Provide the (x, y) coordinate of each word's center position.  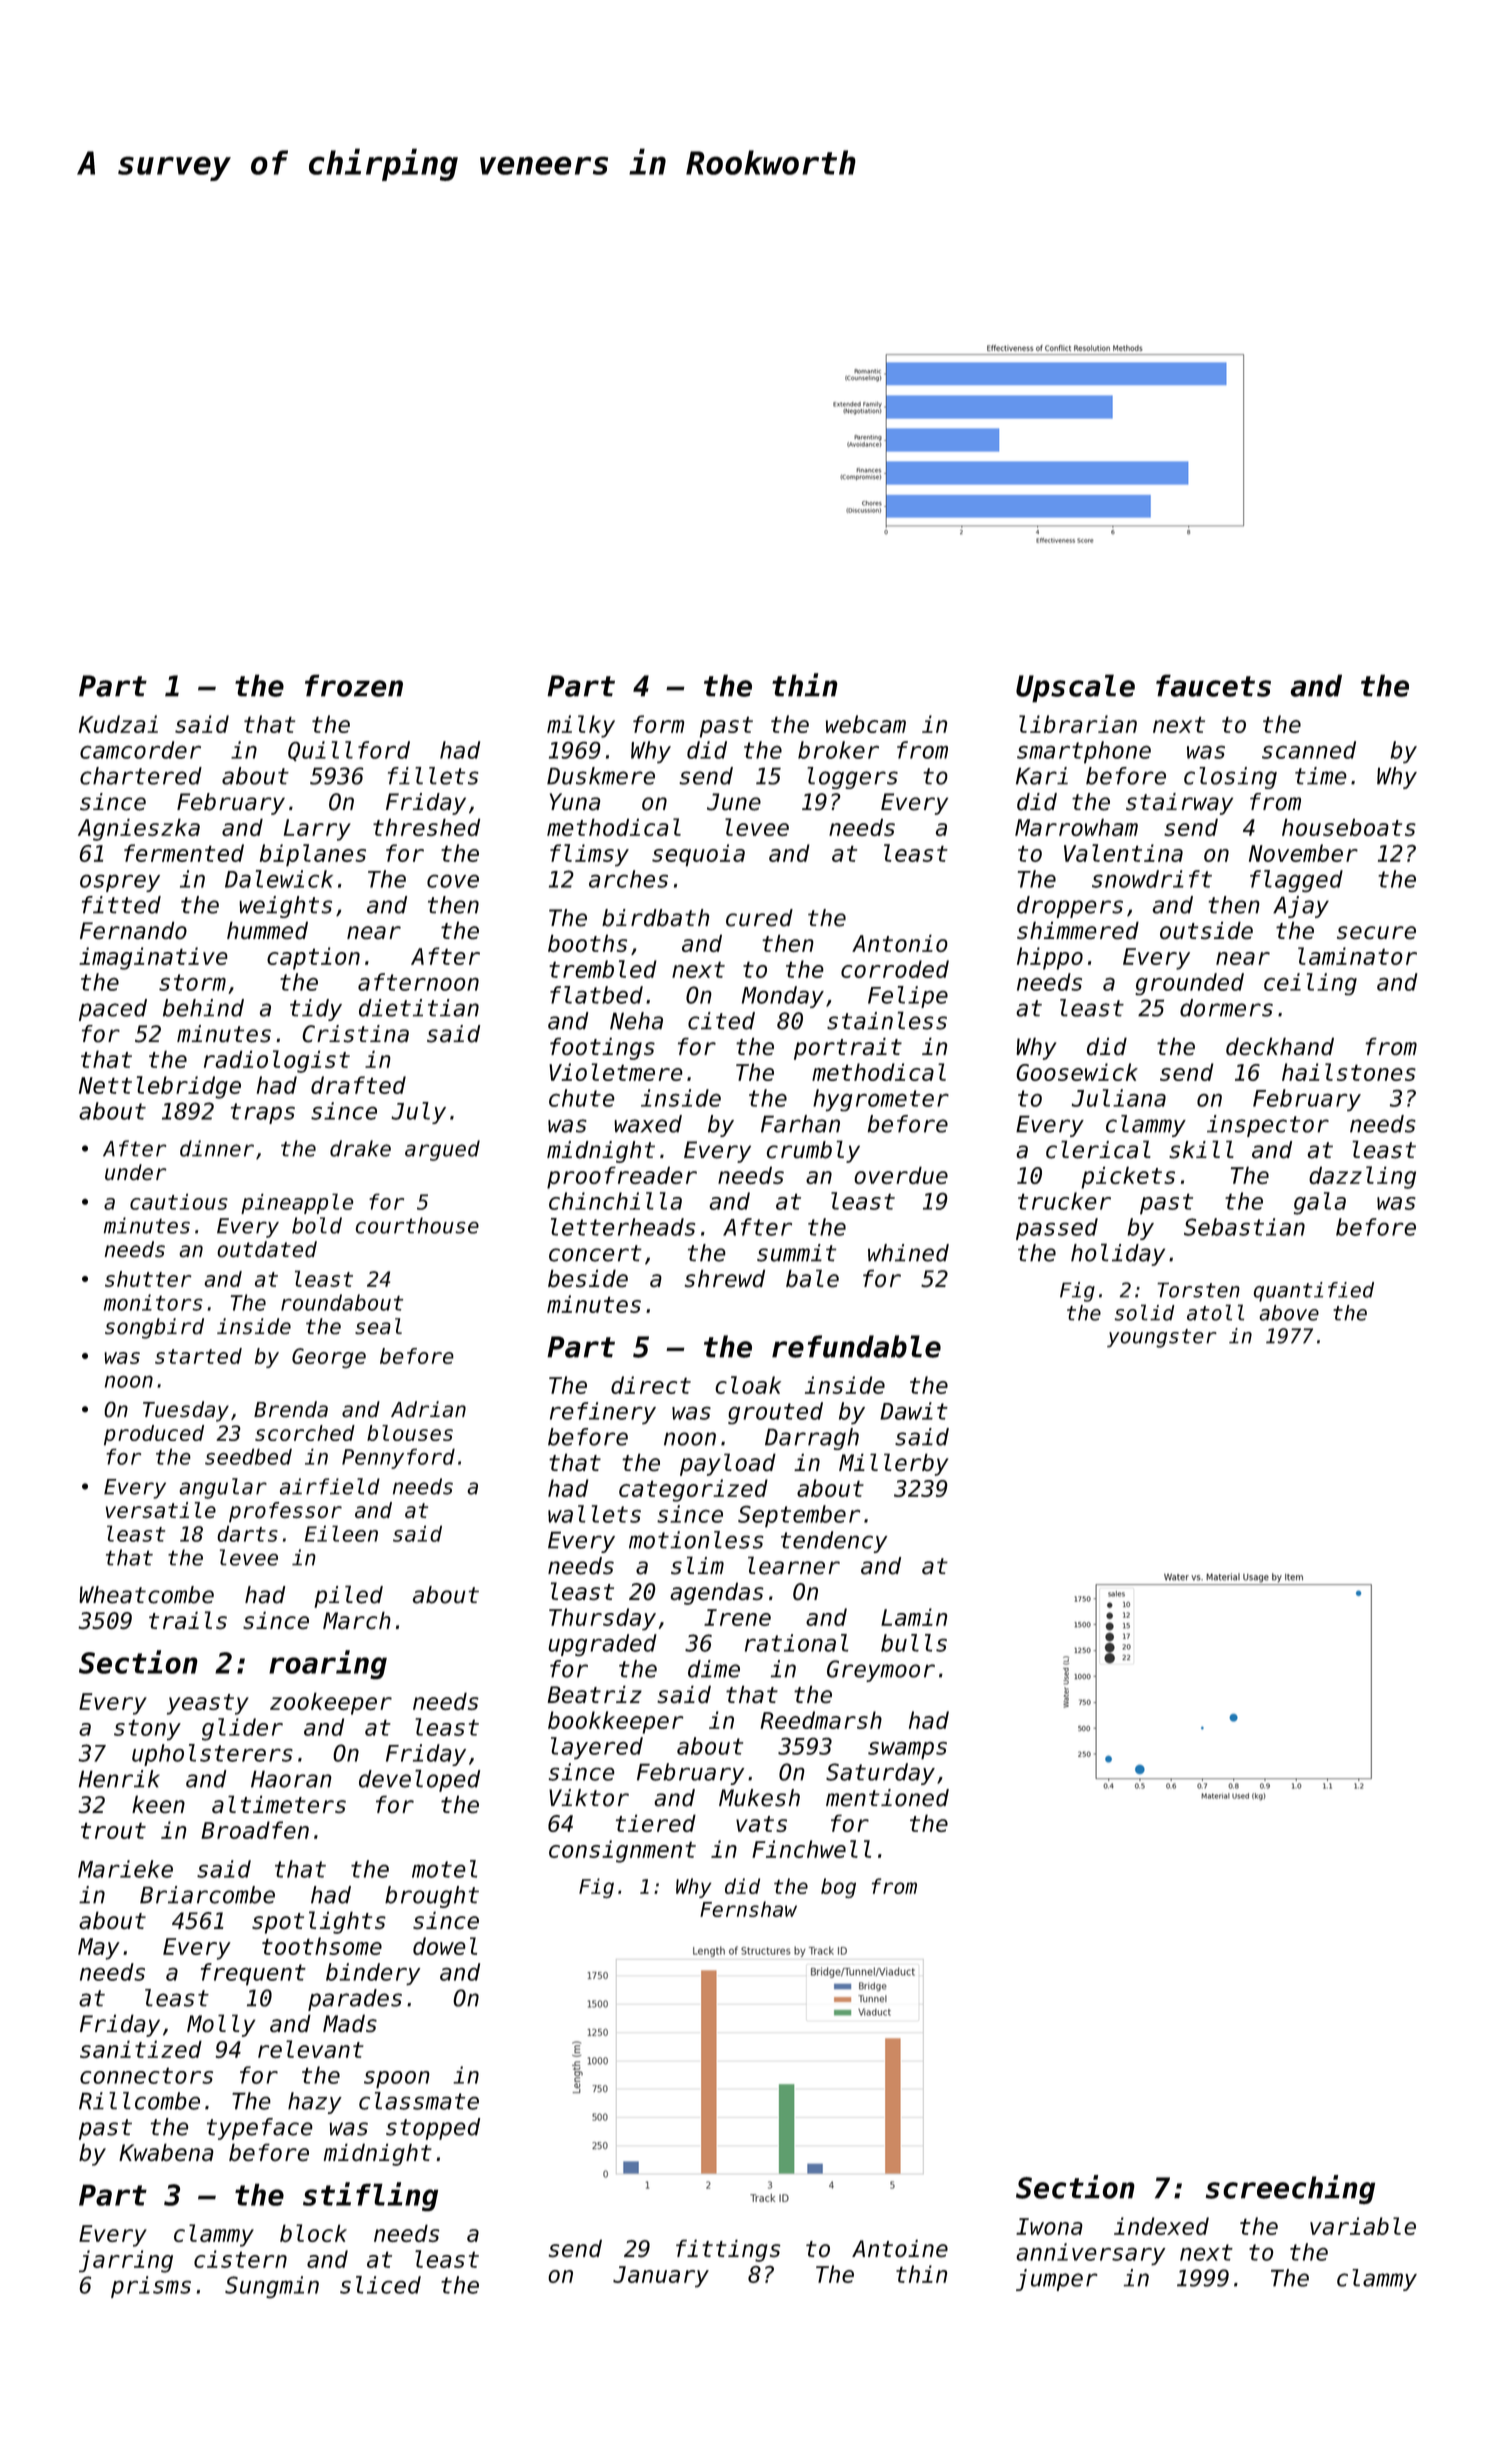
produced (154, 1435)
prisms (151, 2287)
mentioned (887, 1798)
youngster (1162, 1338)
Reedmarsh (821, 1720)
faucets (1213, 685)
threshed (426, 827)
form (659, 724)
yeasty (208, 1704)
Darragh (812, 1439)
